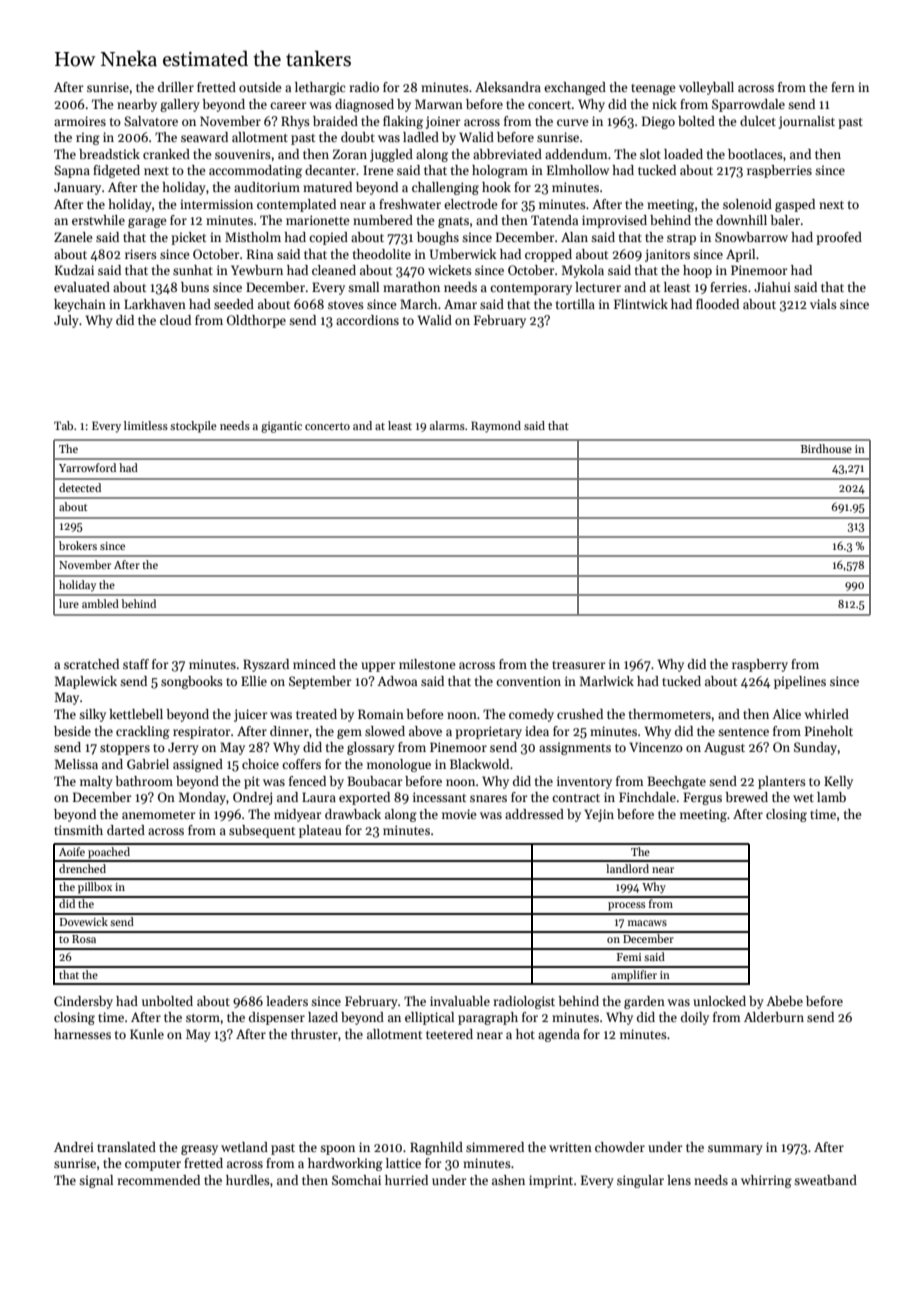  I want to click on Aleksandra, so click(508, 87).
